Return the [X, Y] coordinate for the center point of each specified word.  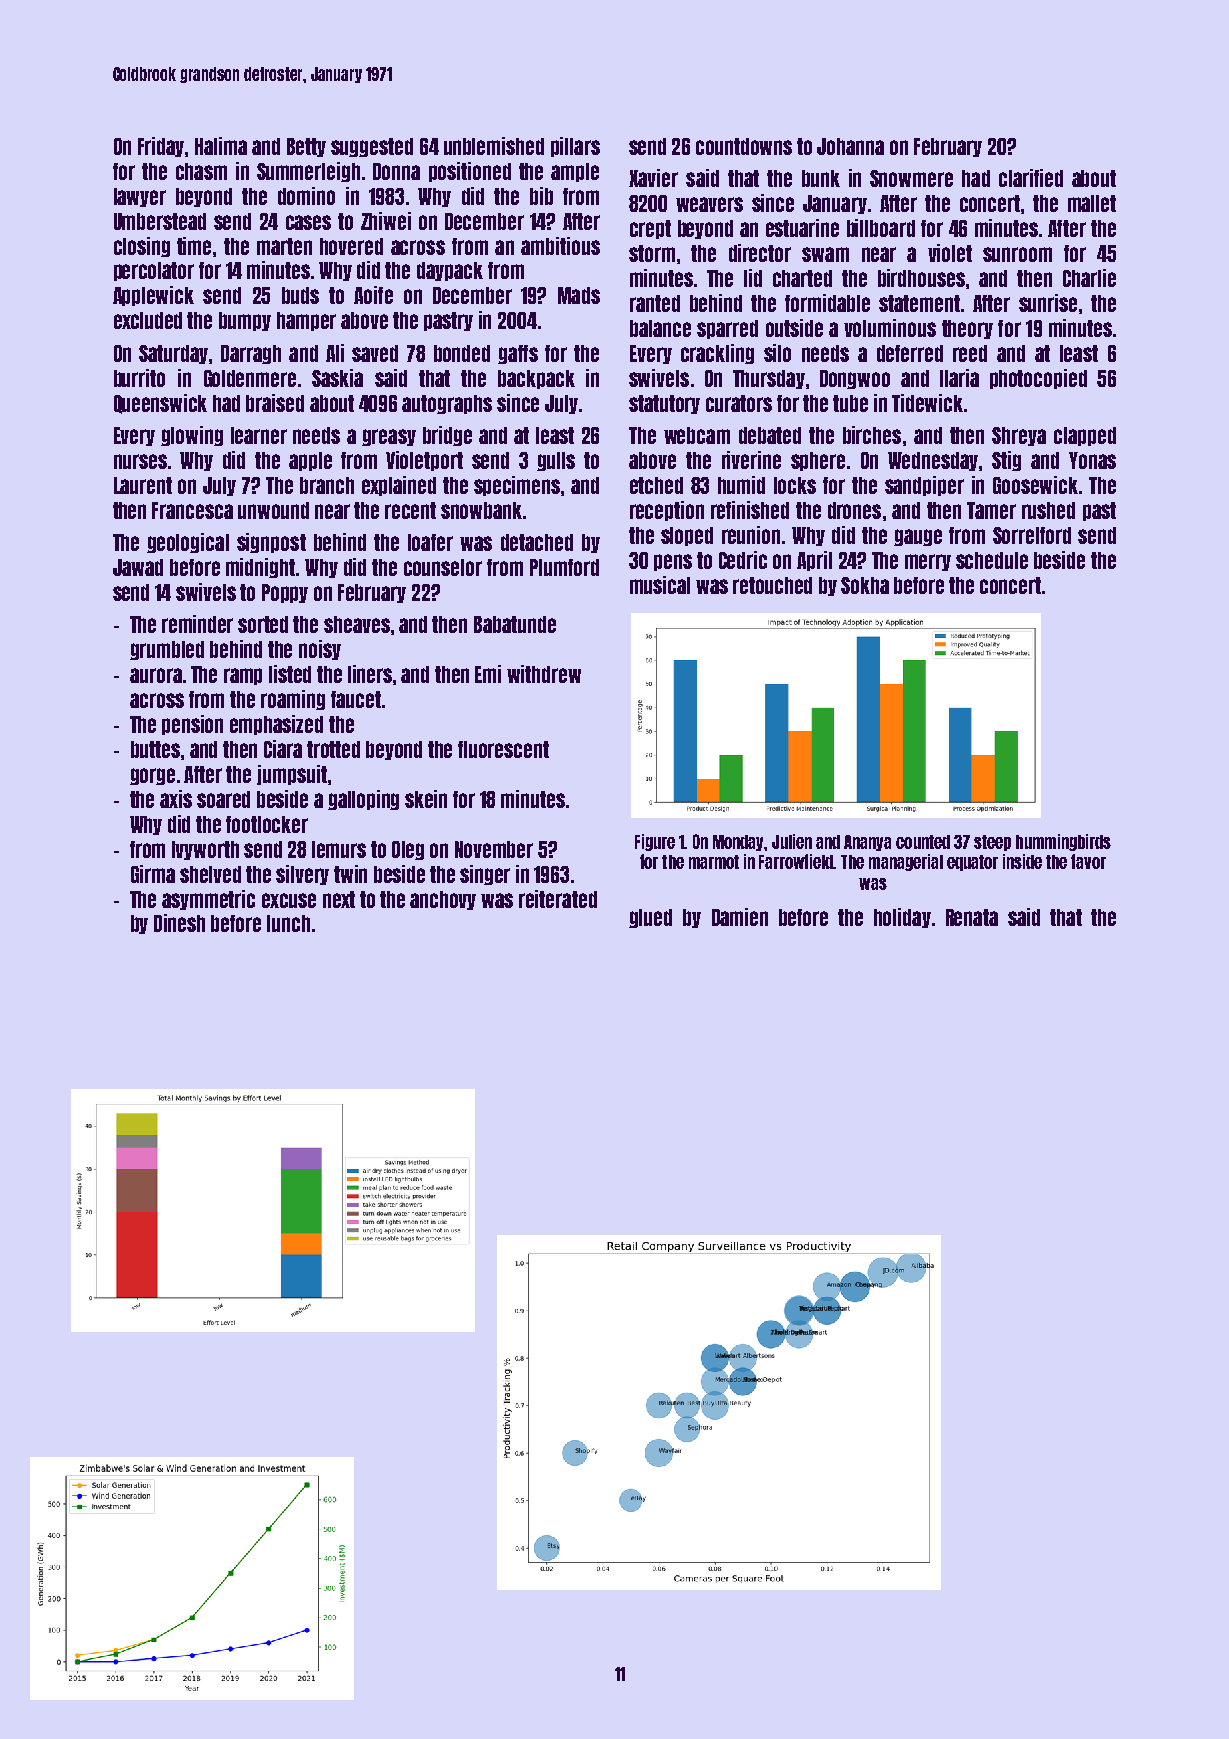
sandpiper [924, 486]
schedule [992, 560]
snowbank [481, 510]
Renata [972, 917]
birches [872, 435]
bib [541, 196]
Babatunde [515, 624]
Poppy [285, 593]
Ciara [283, 749]
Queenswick [160, 404]
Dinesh [179, 923]
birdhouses [921, 278]
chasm [201, 171]
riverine [751, 460]
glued [650, 918]
